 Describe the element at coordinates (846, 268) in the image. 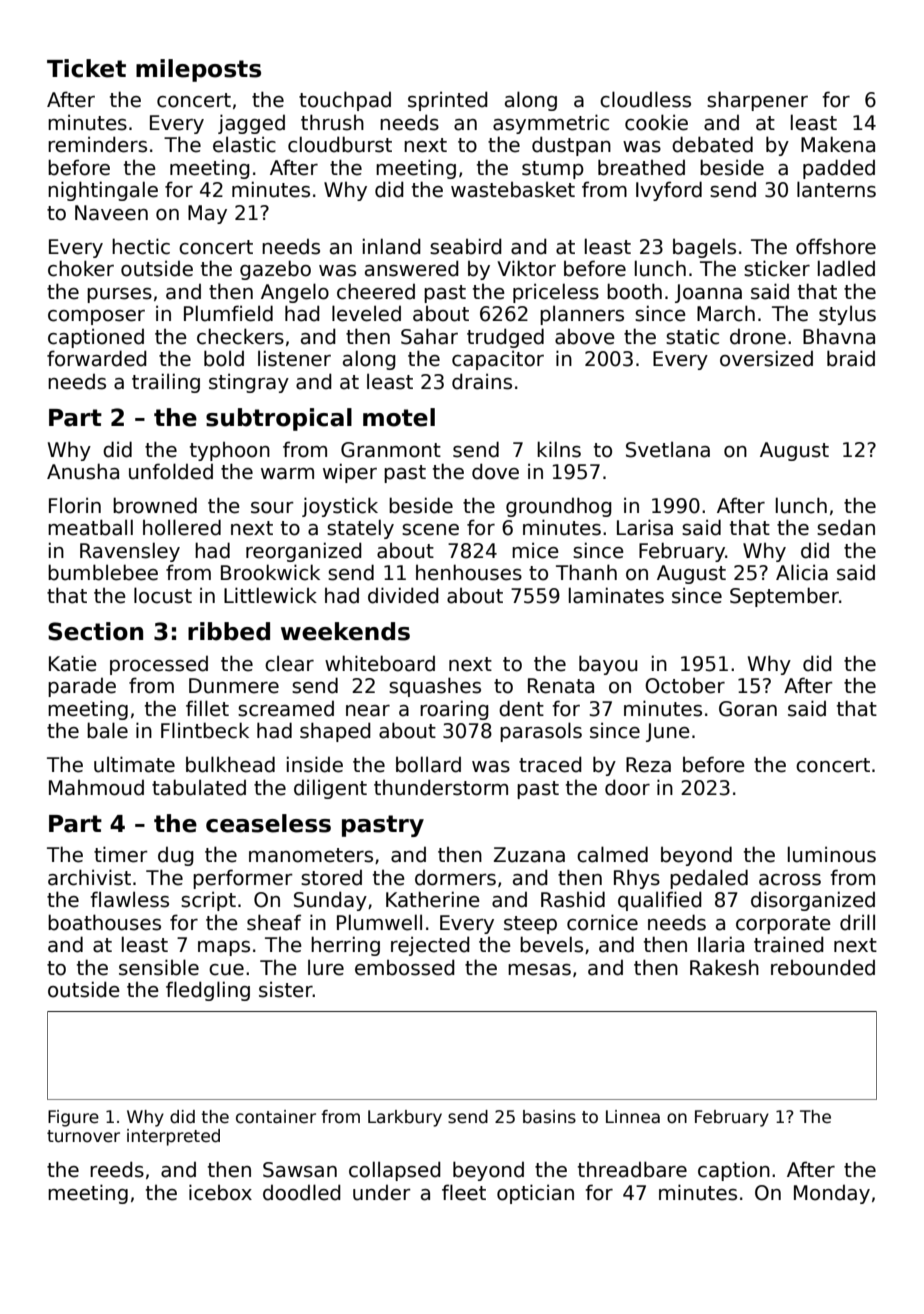

I see `ladled` at that location.
